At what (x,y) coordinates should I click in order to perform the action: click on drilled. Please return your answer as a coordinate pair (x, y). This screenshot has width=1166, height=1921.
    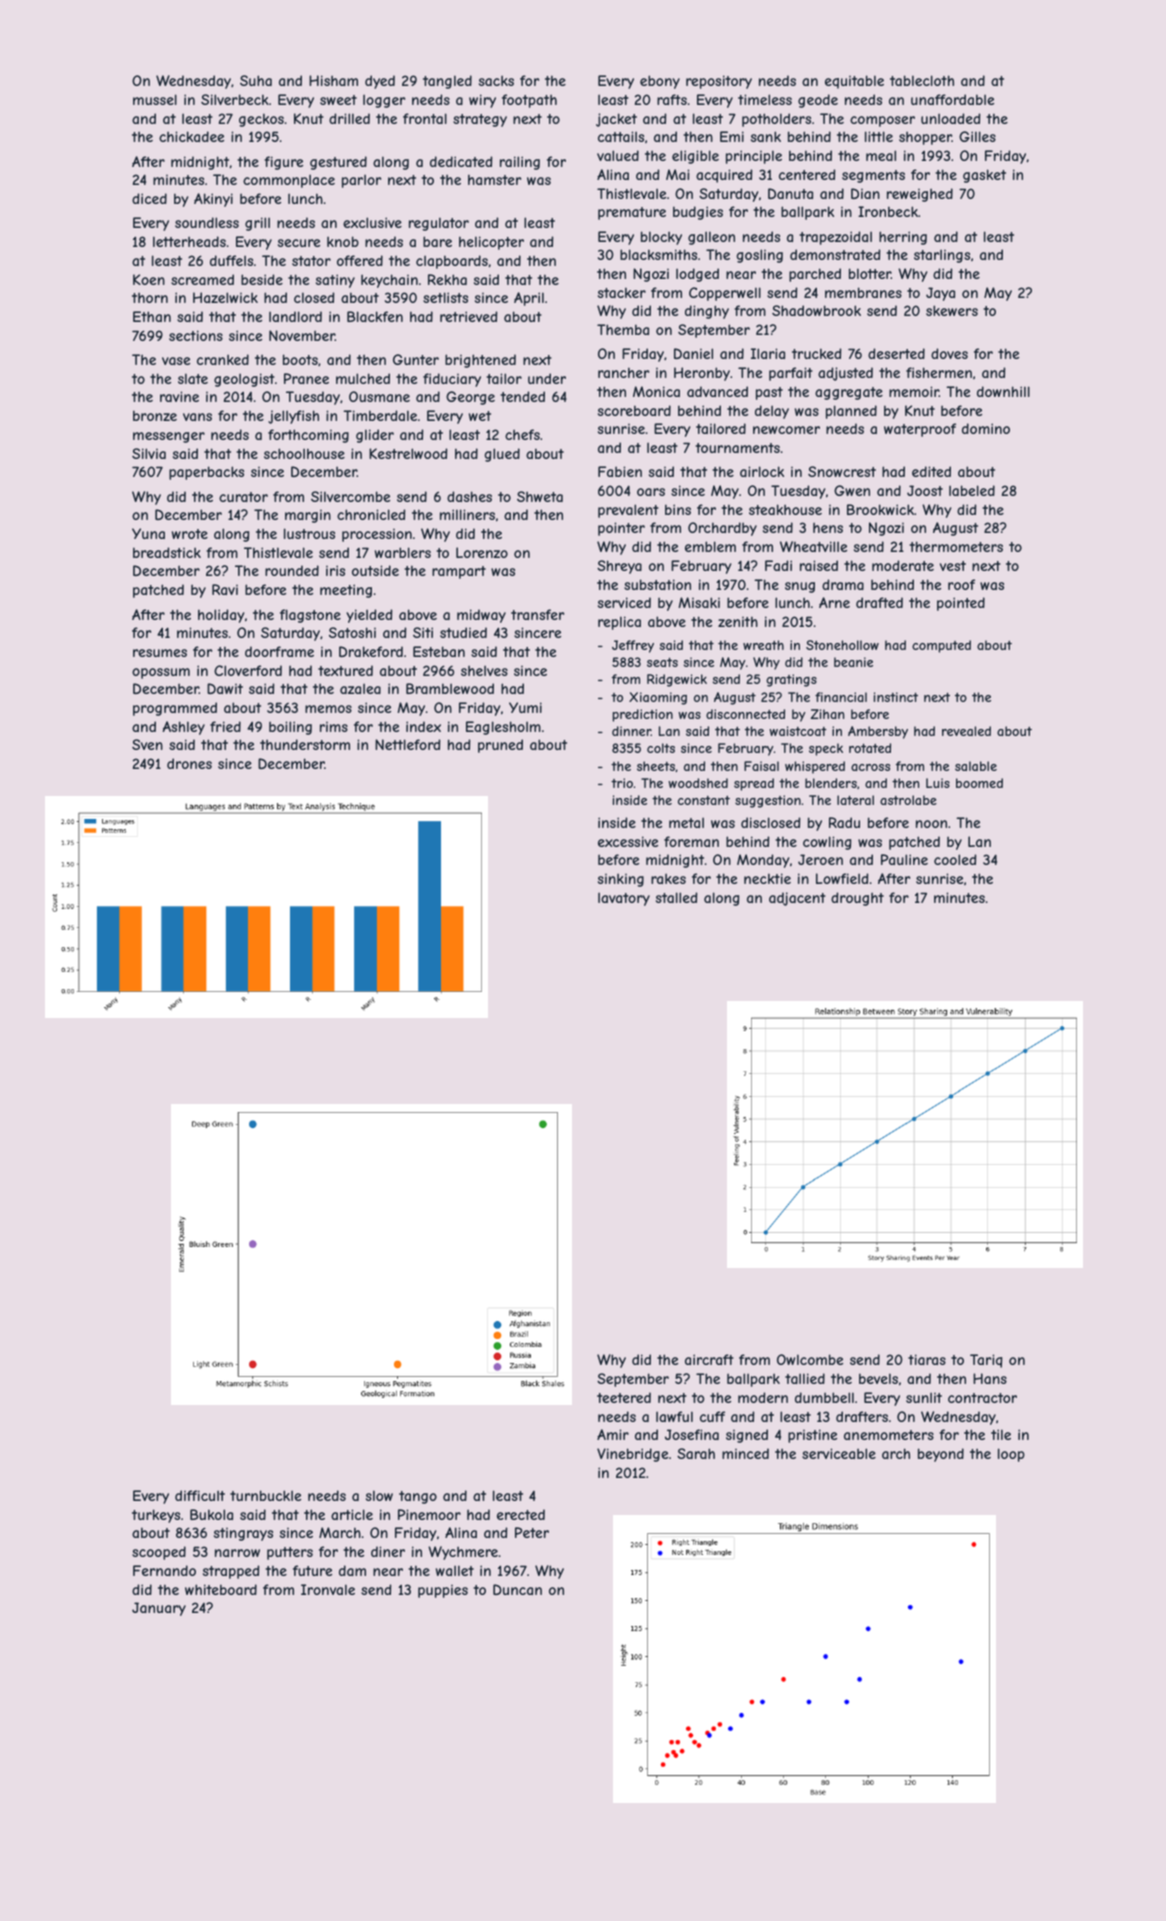
    Looking at the image, I should click on (349, 118).
